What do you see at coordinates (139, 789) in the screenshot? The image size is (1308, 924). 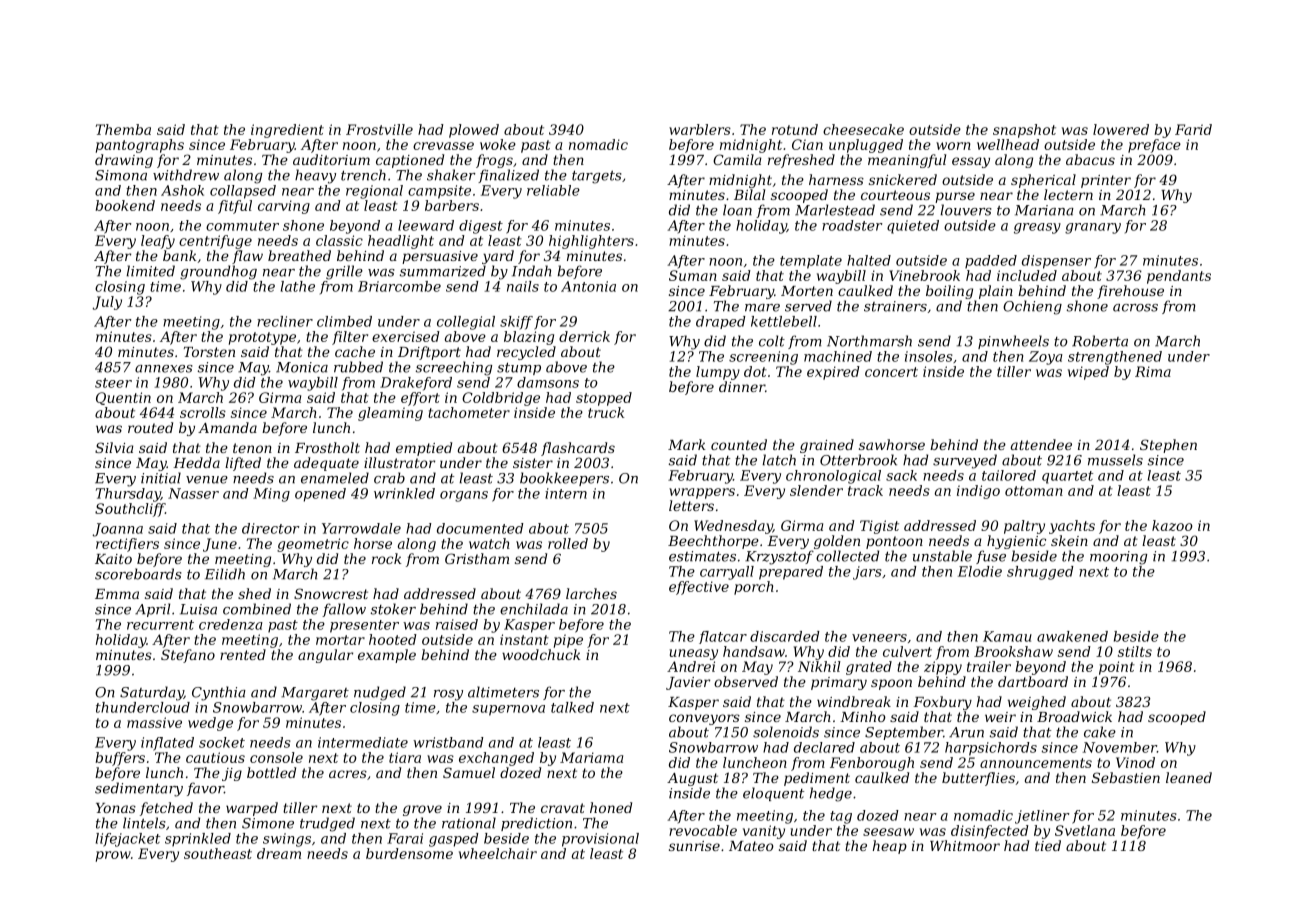 I see `sedimentary` at bounding box center [139, 789].
